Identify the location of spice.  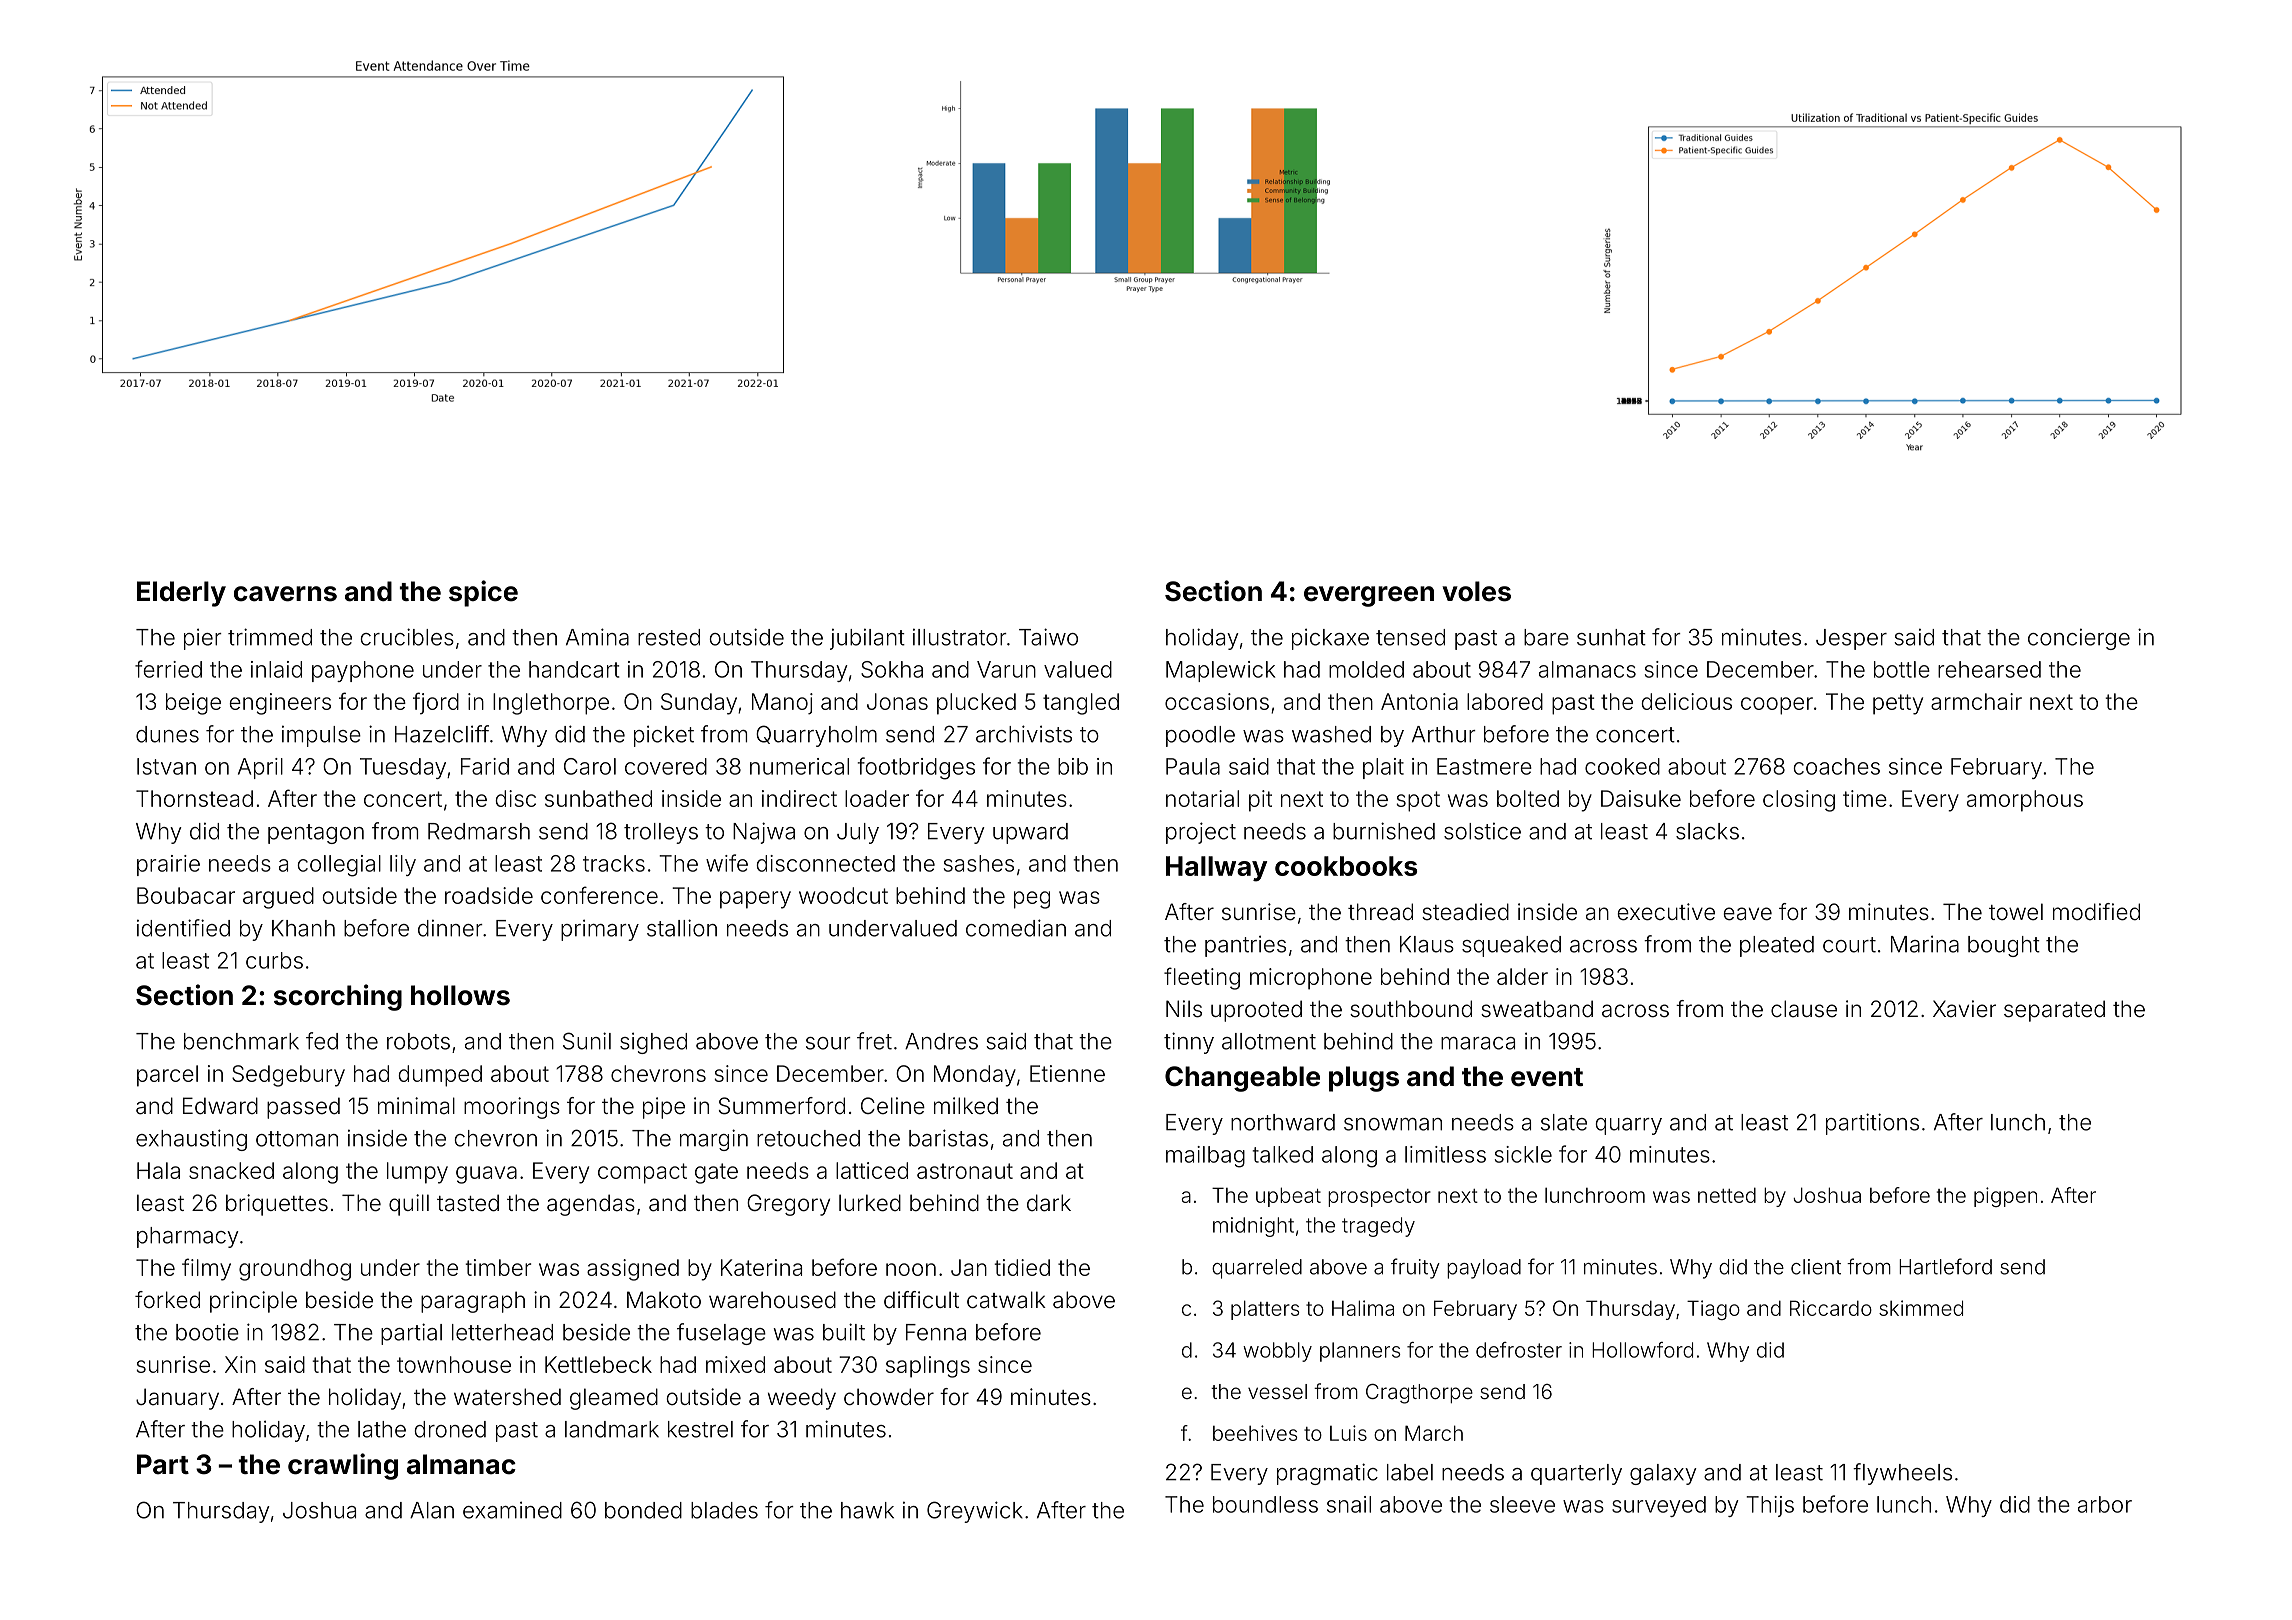
(483, 593).
